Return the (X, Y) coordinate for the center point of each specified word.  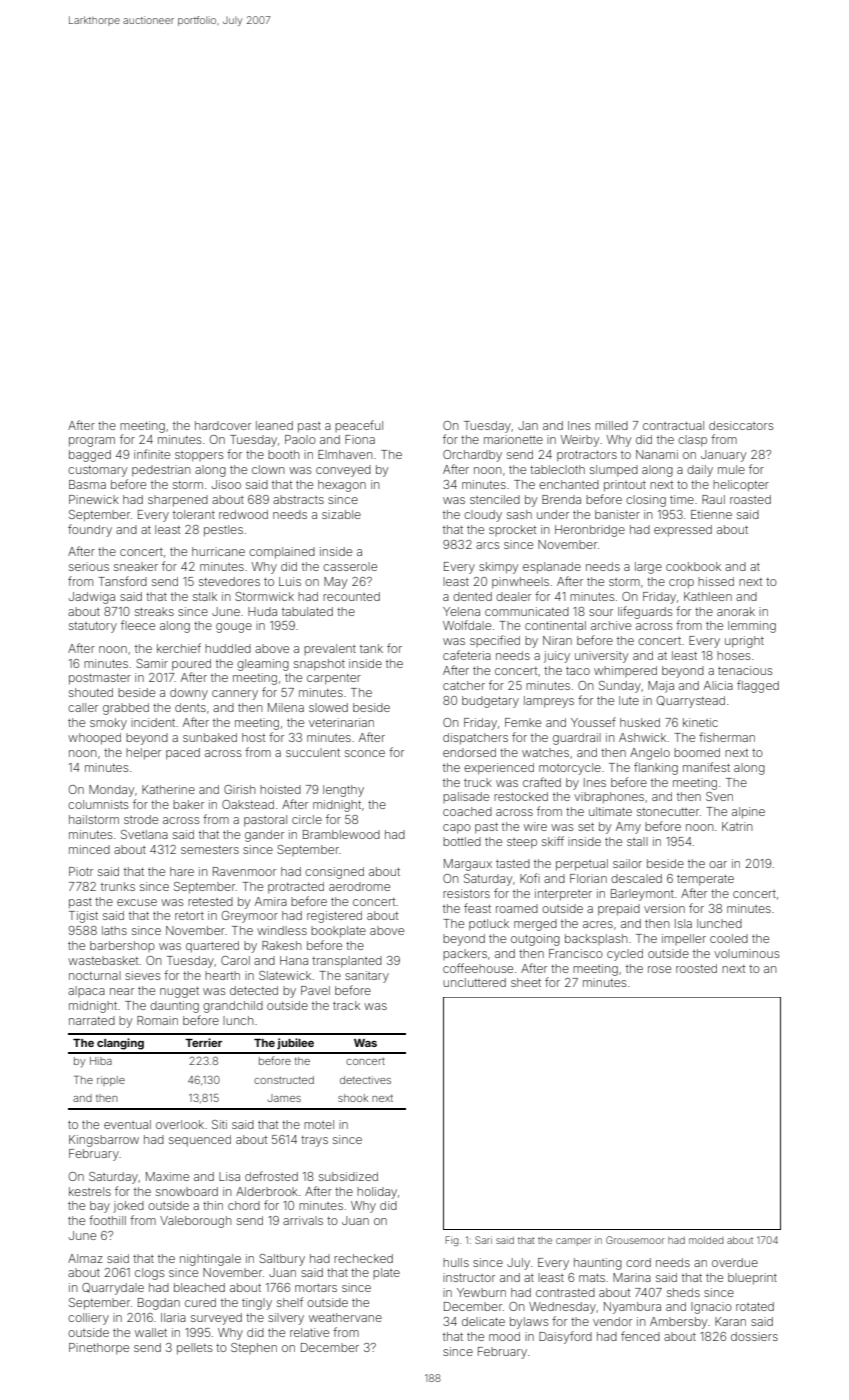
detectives (365, 1080)
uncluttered (474, 982)
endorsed (469, 752)
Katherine (168, 789)
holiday (377, 1193)
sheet (526, 982)
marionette (513, 439)
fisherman (727, 737)
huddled (228, 648)
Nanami (657, 454)
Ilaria (173, 1317)
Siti (219, 1124)
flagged (758, 686)
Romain (157, 1020)
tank (371, 648)
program (92, 442)
